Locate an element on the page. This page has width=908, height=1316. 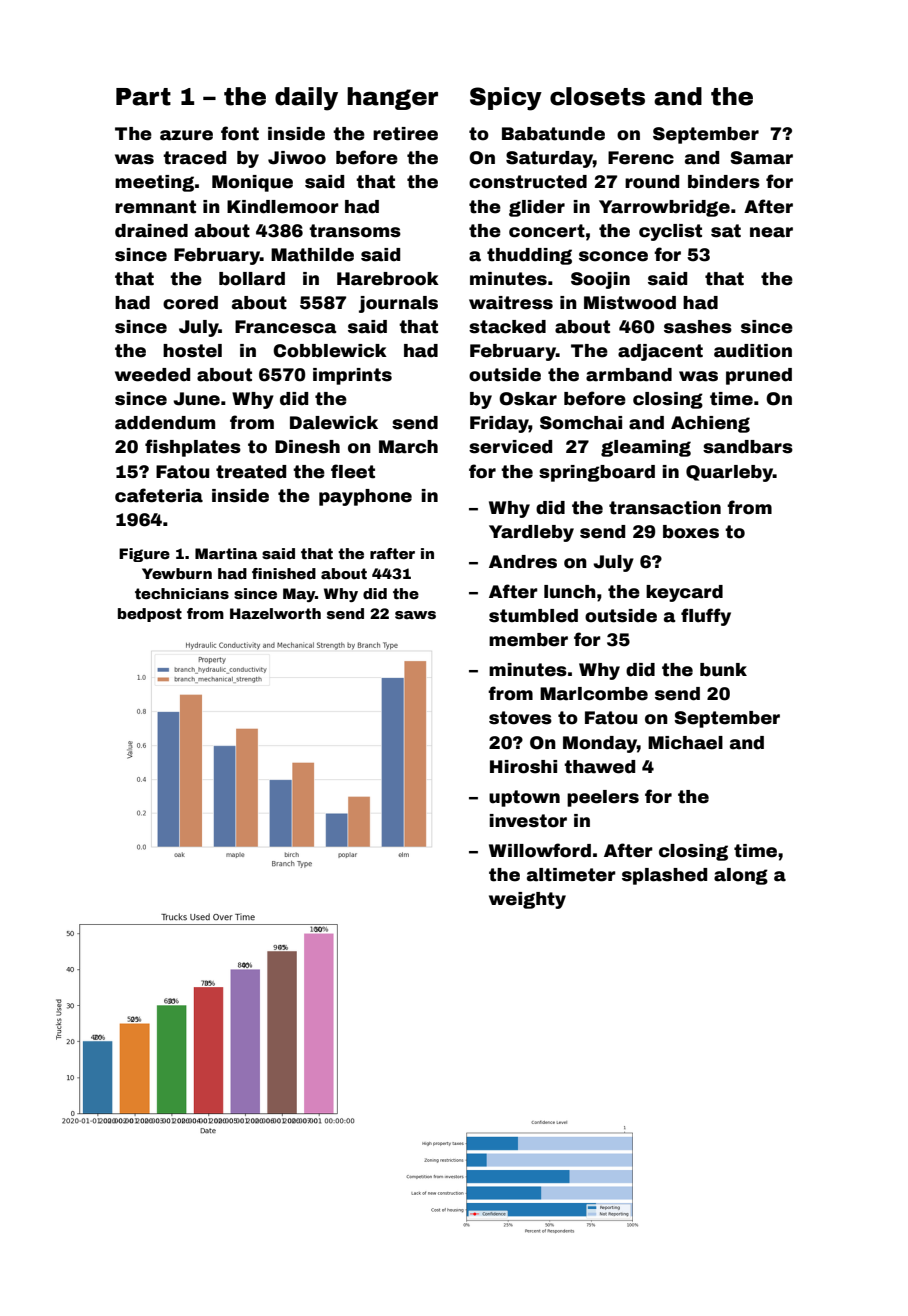
Mathilde is located at coordinates (312, 255).
